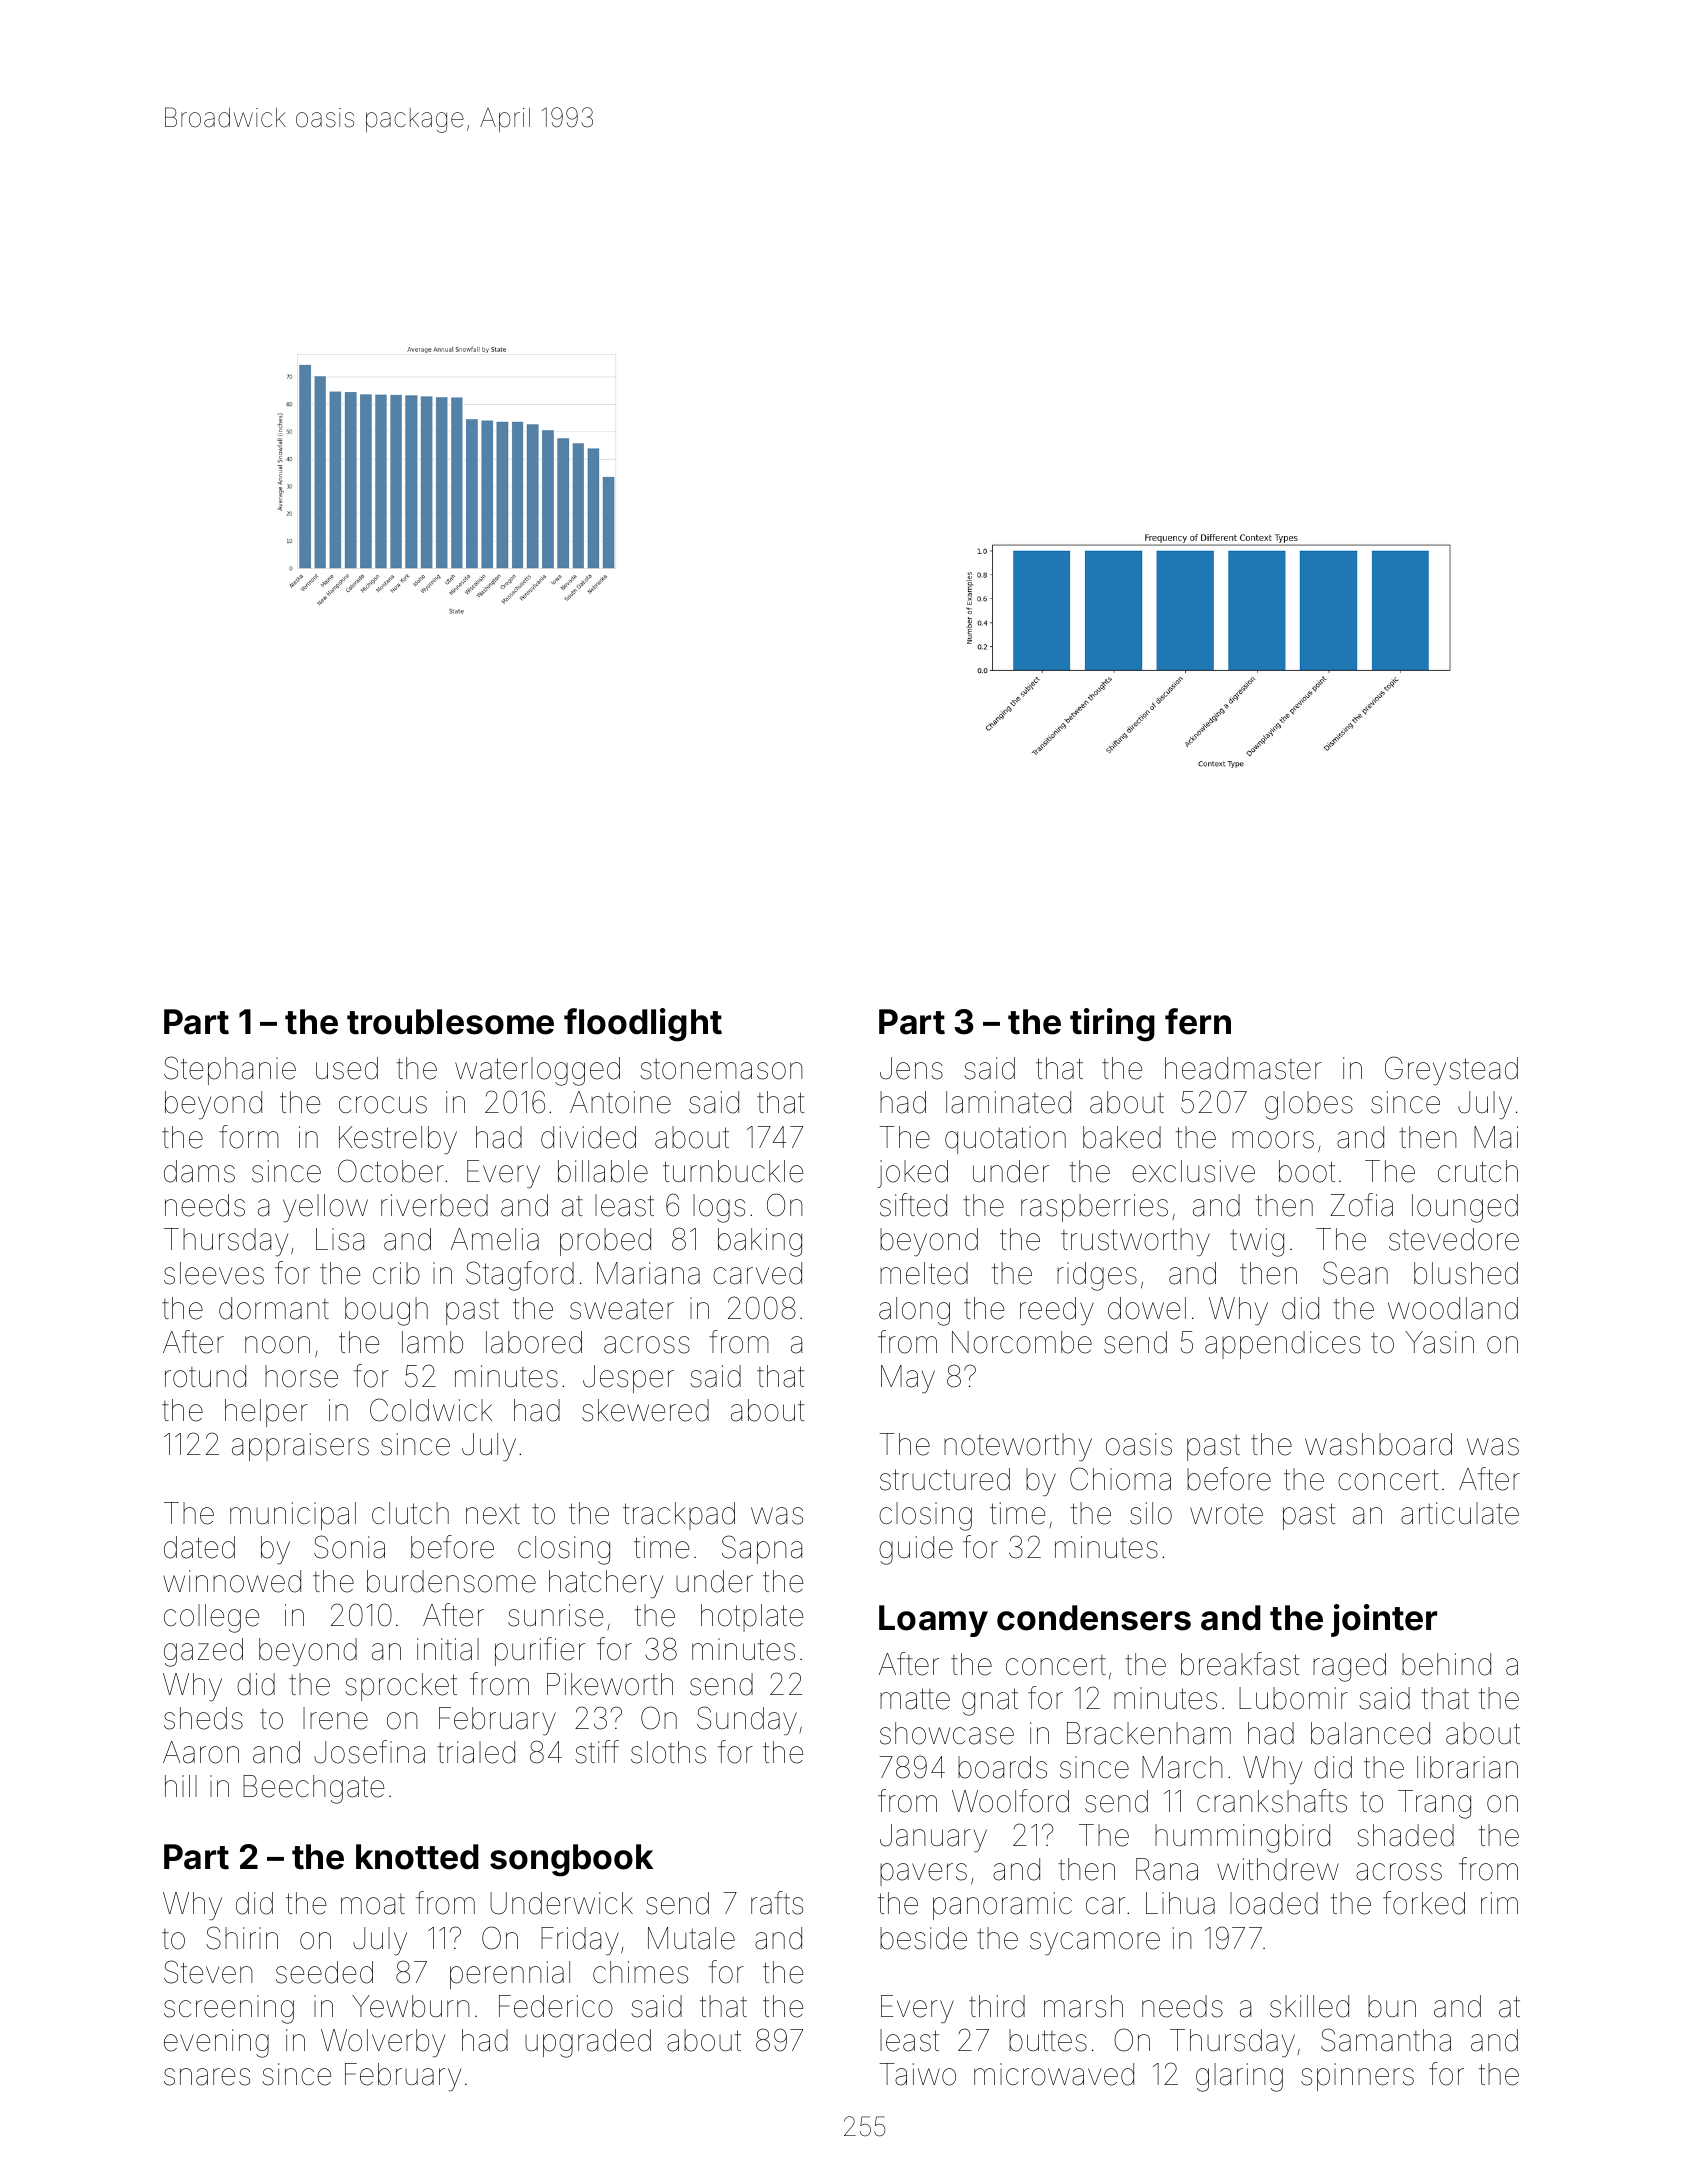  Describe the element at coordinates (211, 1618) in the page. I see `college` at that location.
